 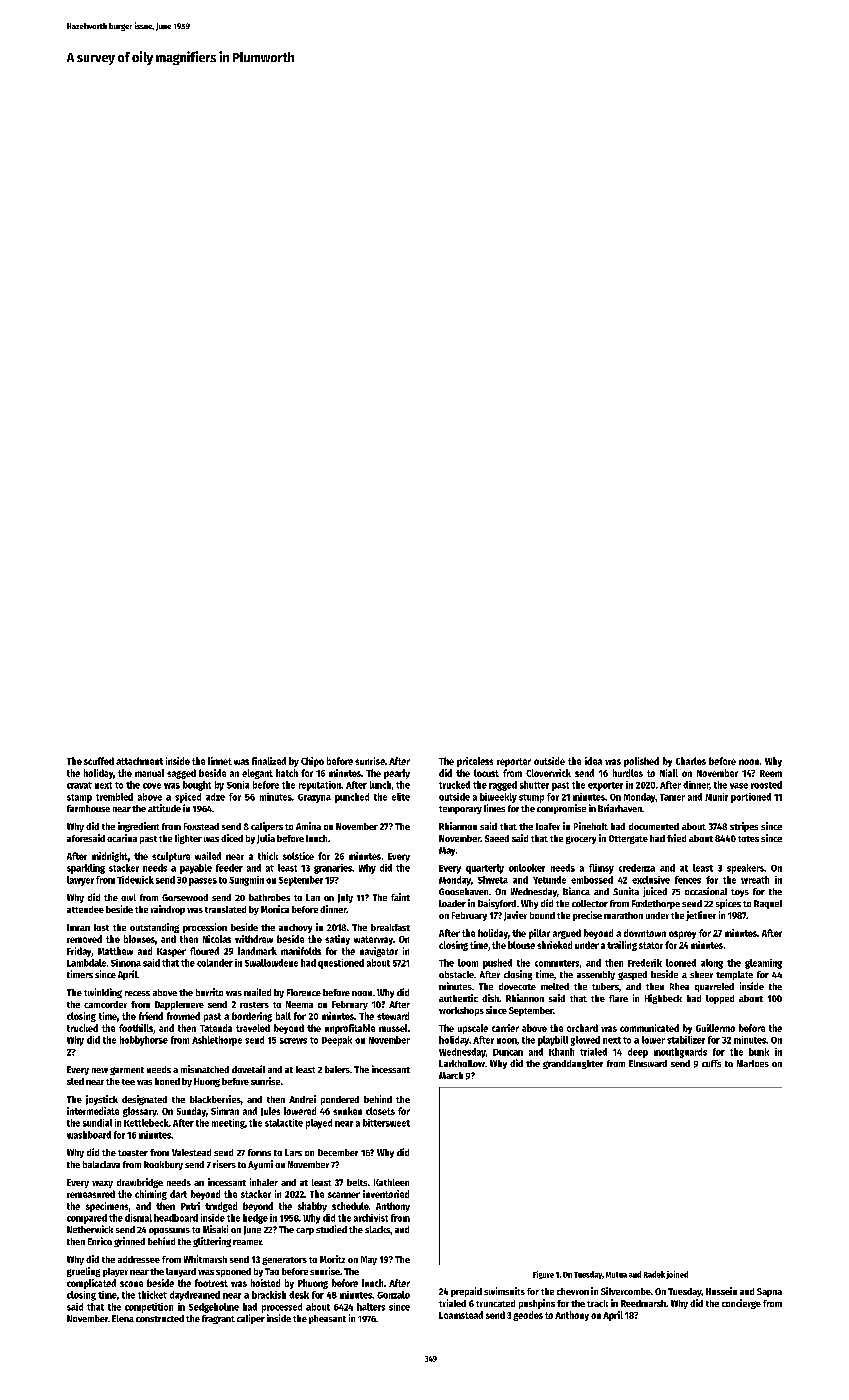 I want to click on fried, so click(x=676, y=838).
